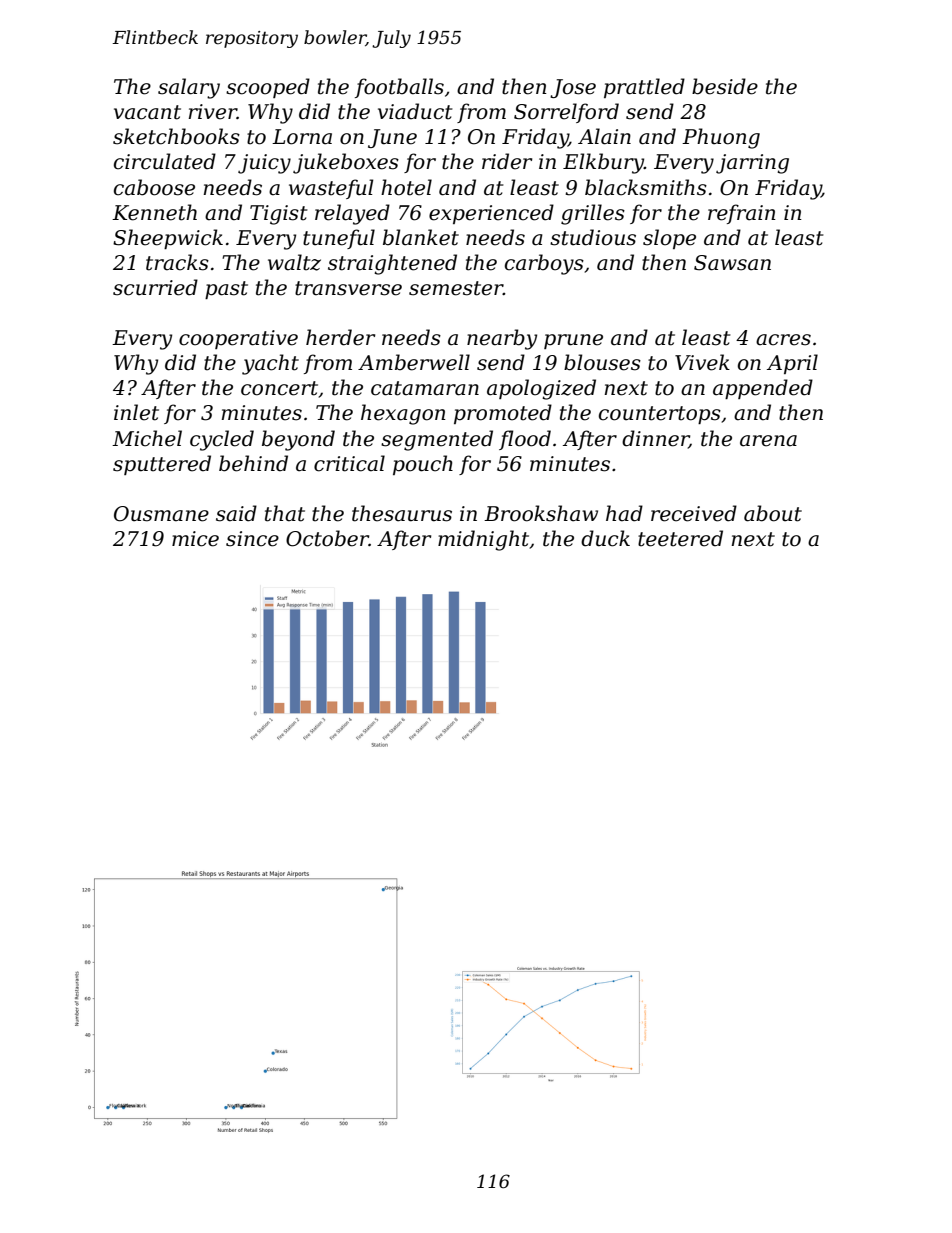  Describe the element at coordinates (423, 465) in the document. I see `pouch` at that location.
